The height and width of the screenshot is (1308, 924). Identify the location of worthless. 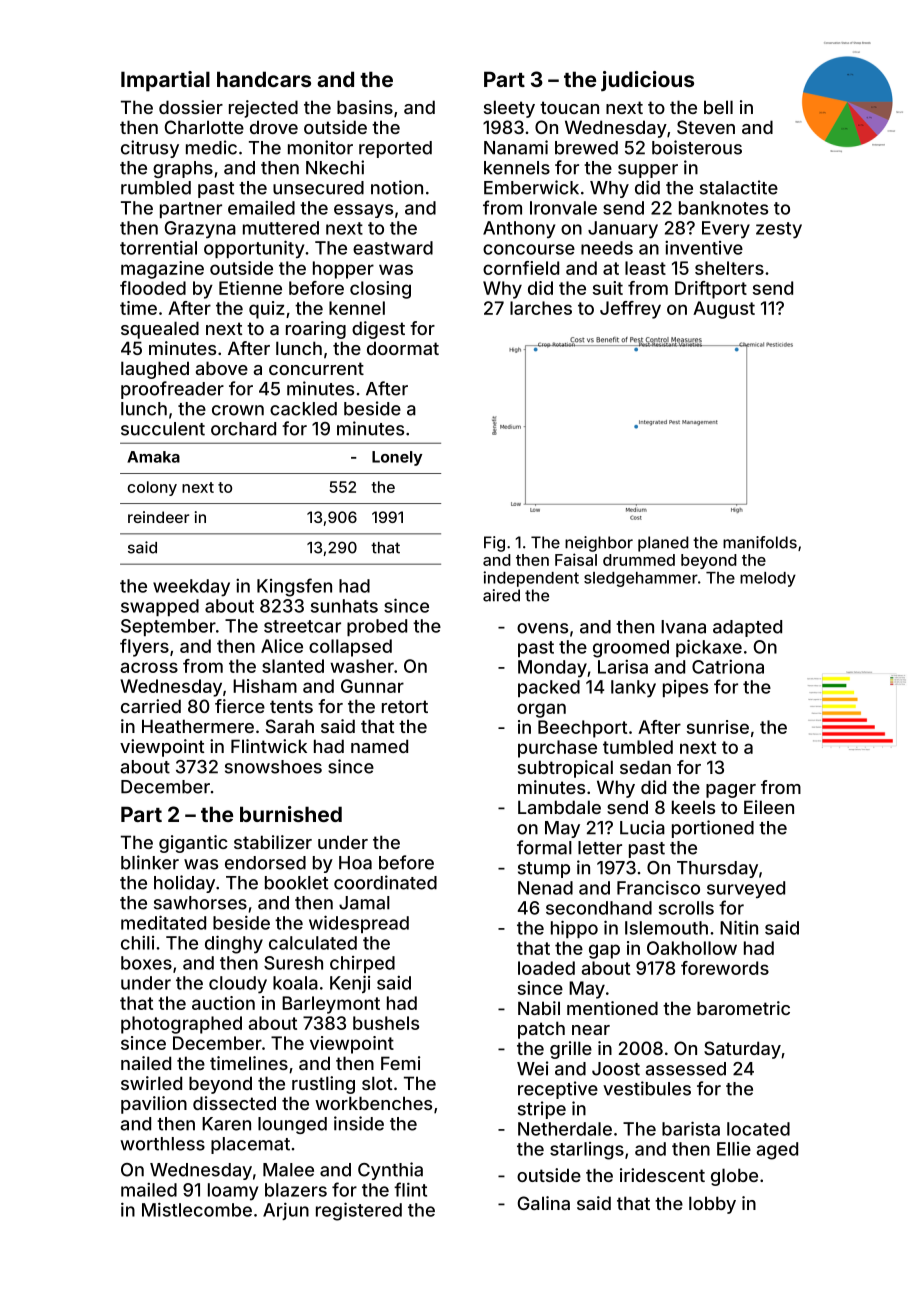
(162, 1144).
